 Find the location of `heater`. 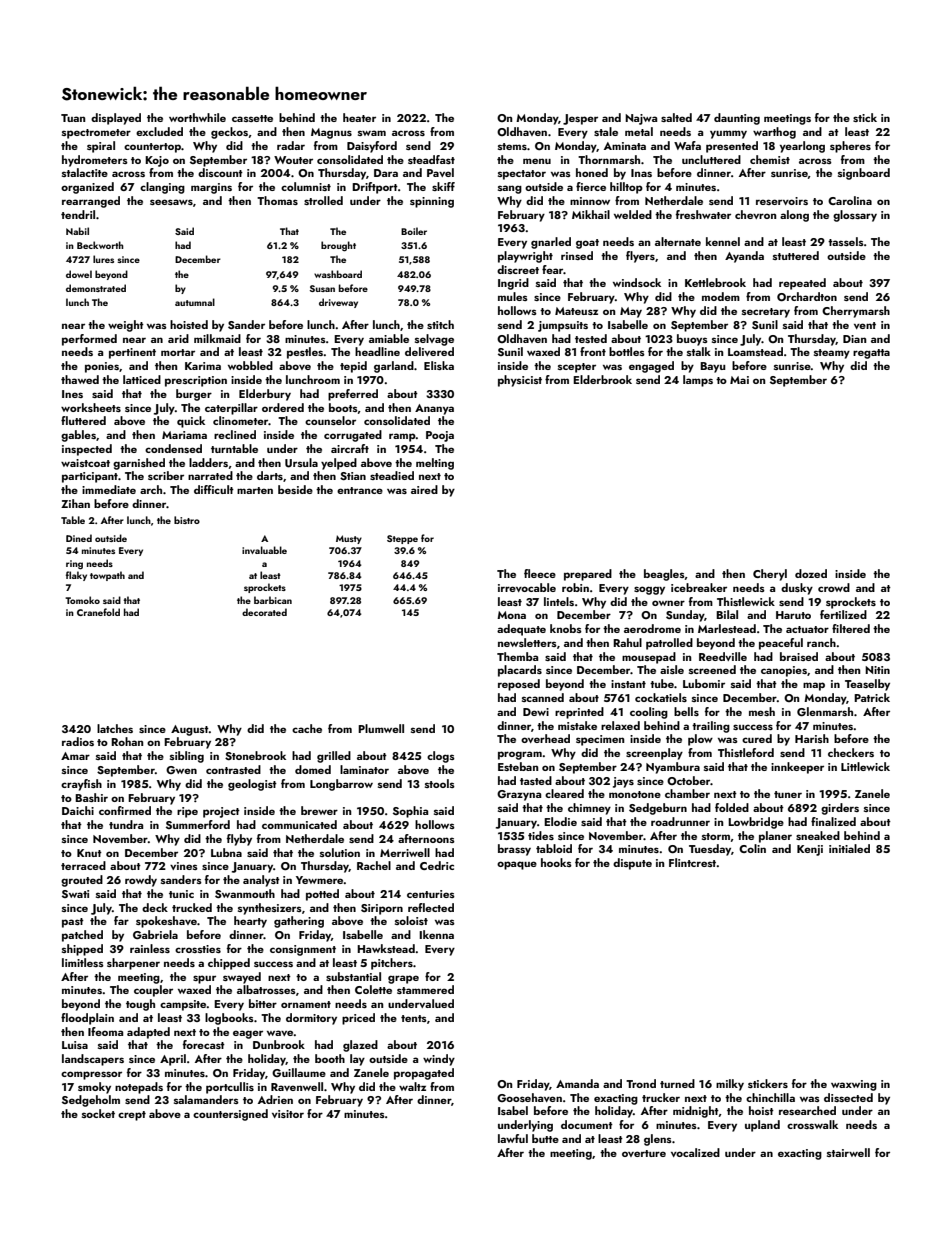

heater is located at coordinates (359, 117).
